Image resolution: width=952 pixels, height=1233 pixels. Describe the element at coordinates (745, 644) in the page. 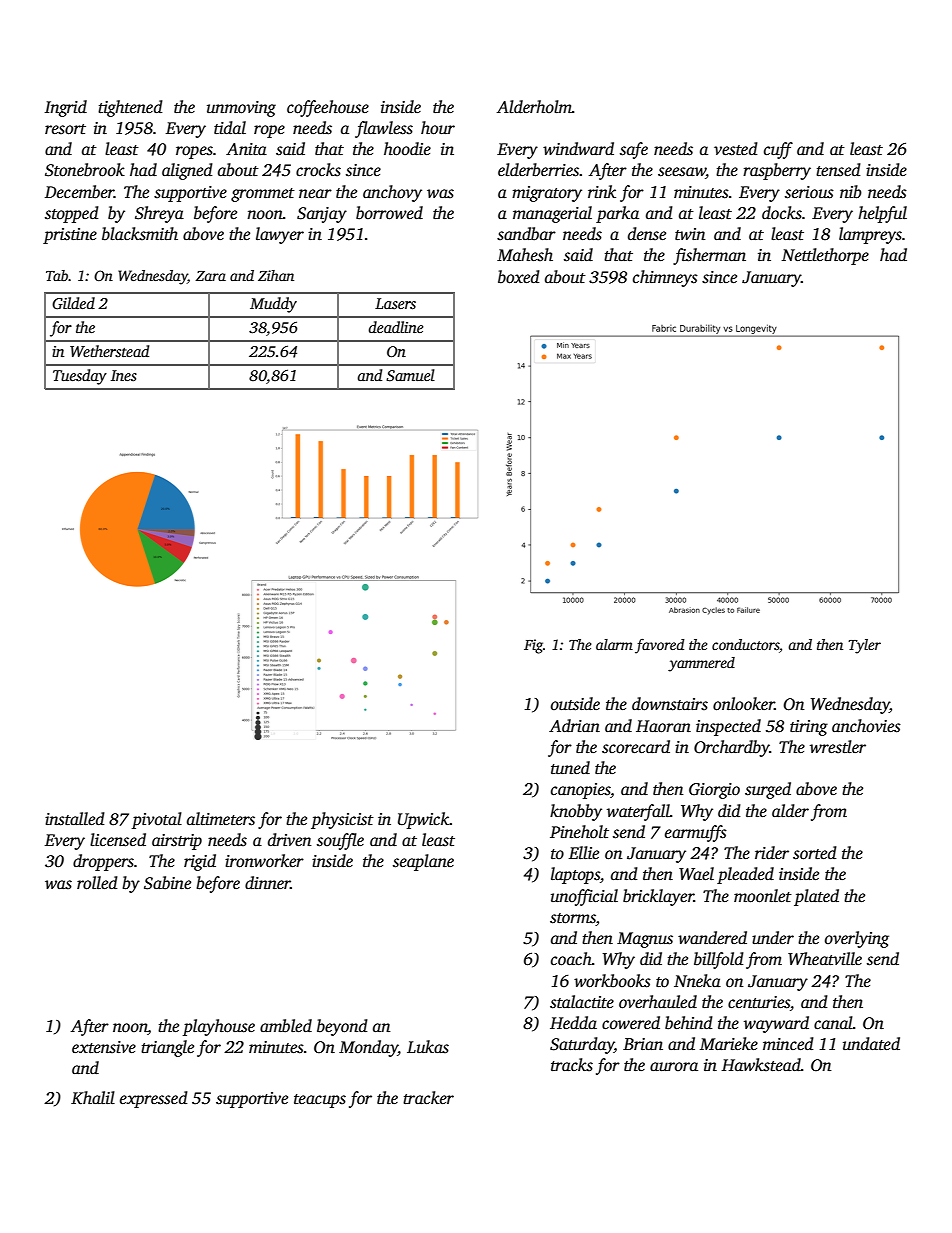

I see `conductors` at that location.
